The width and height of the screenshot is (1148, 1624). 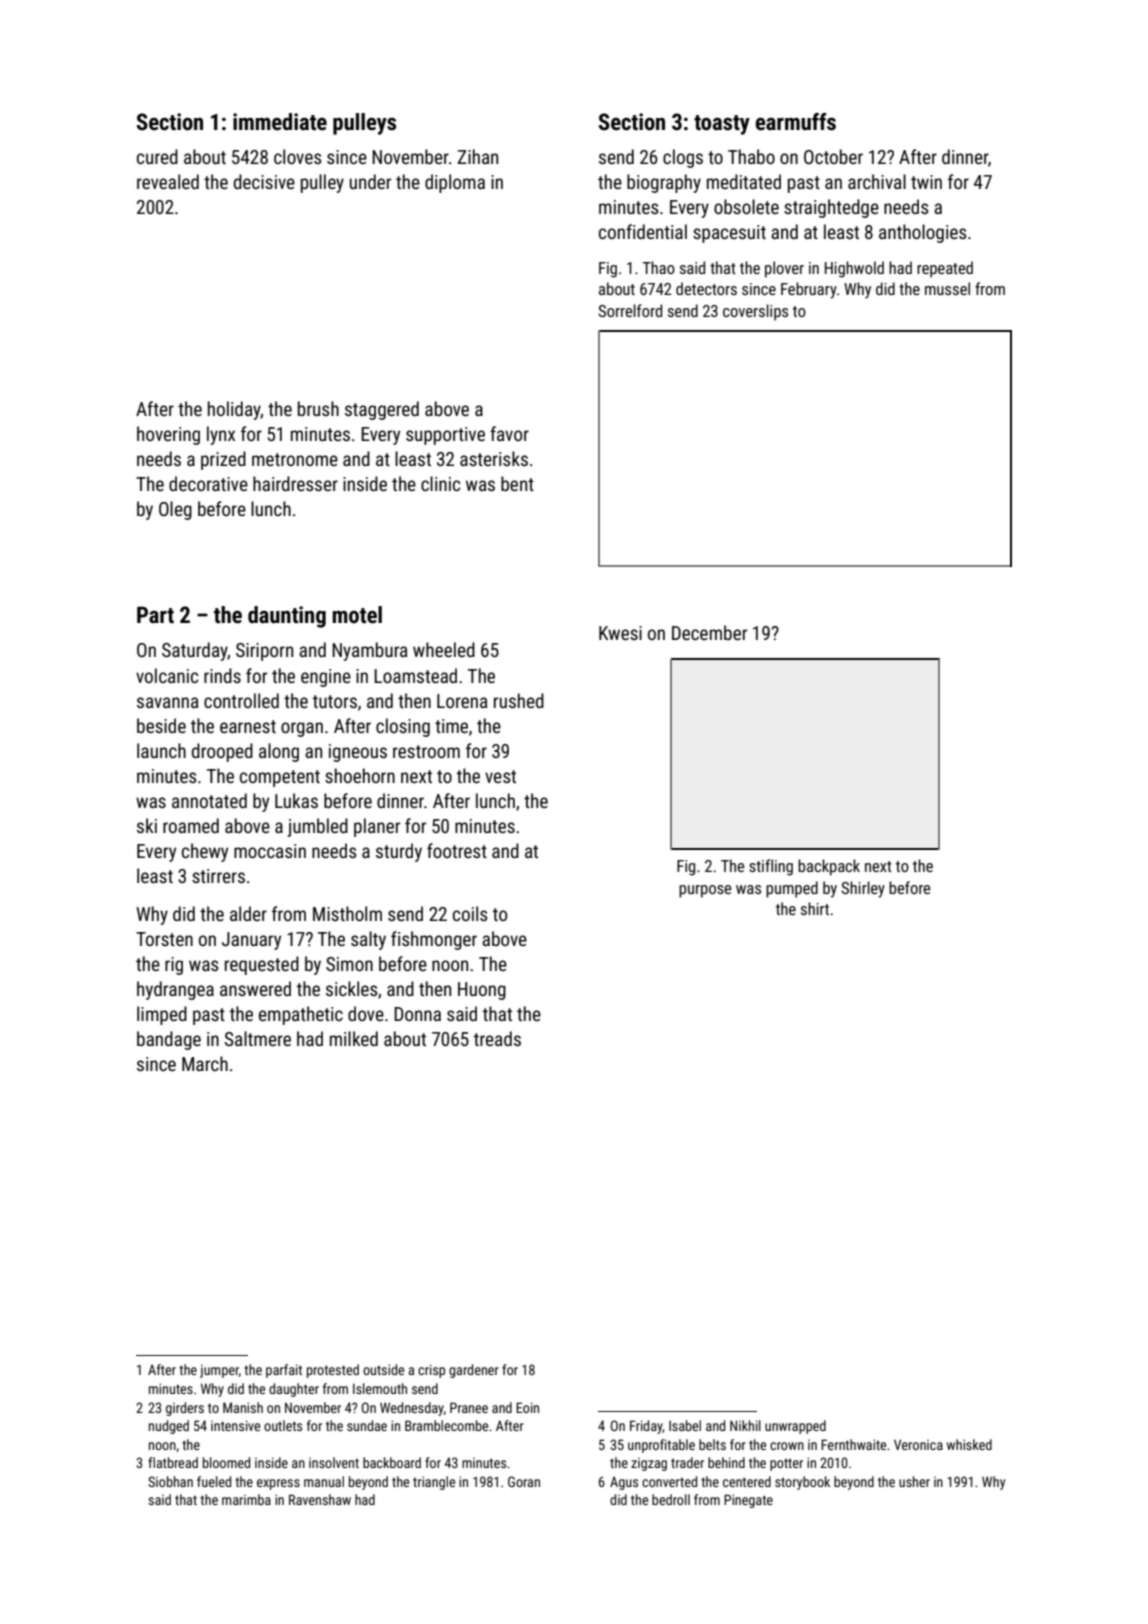 I want to click on Zihan, so click(x=478, y=156).
